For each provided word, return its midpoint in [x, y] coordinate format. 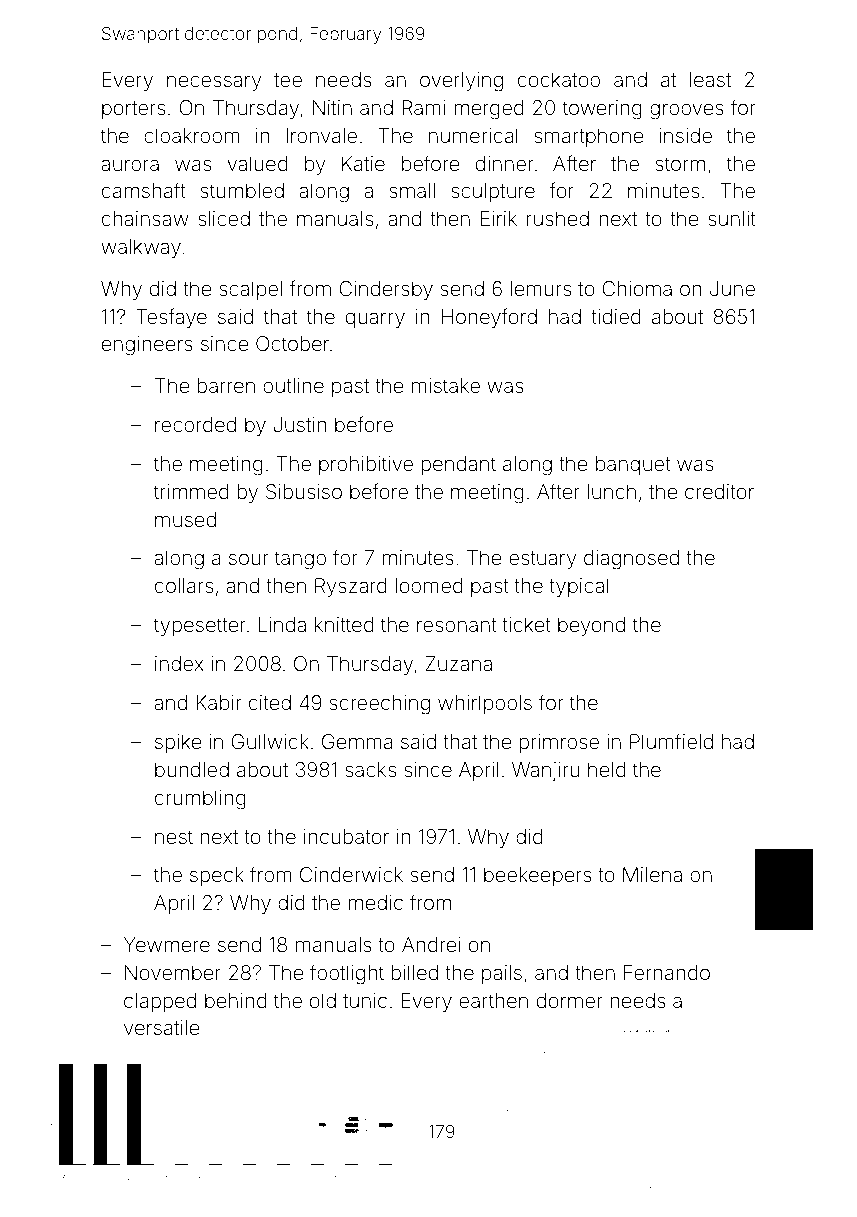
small [412, 190]
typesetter [200, 627]
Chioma [637, 288]
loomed [429, 585]
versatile [162, 1027]
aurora [130, 165]
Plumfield [671, 741]
